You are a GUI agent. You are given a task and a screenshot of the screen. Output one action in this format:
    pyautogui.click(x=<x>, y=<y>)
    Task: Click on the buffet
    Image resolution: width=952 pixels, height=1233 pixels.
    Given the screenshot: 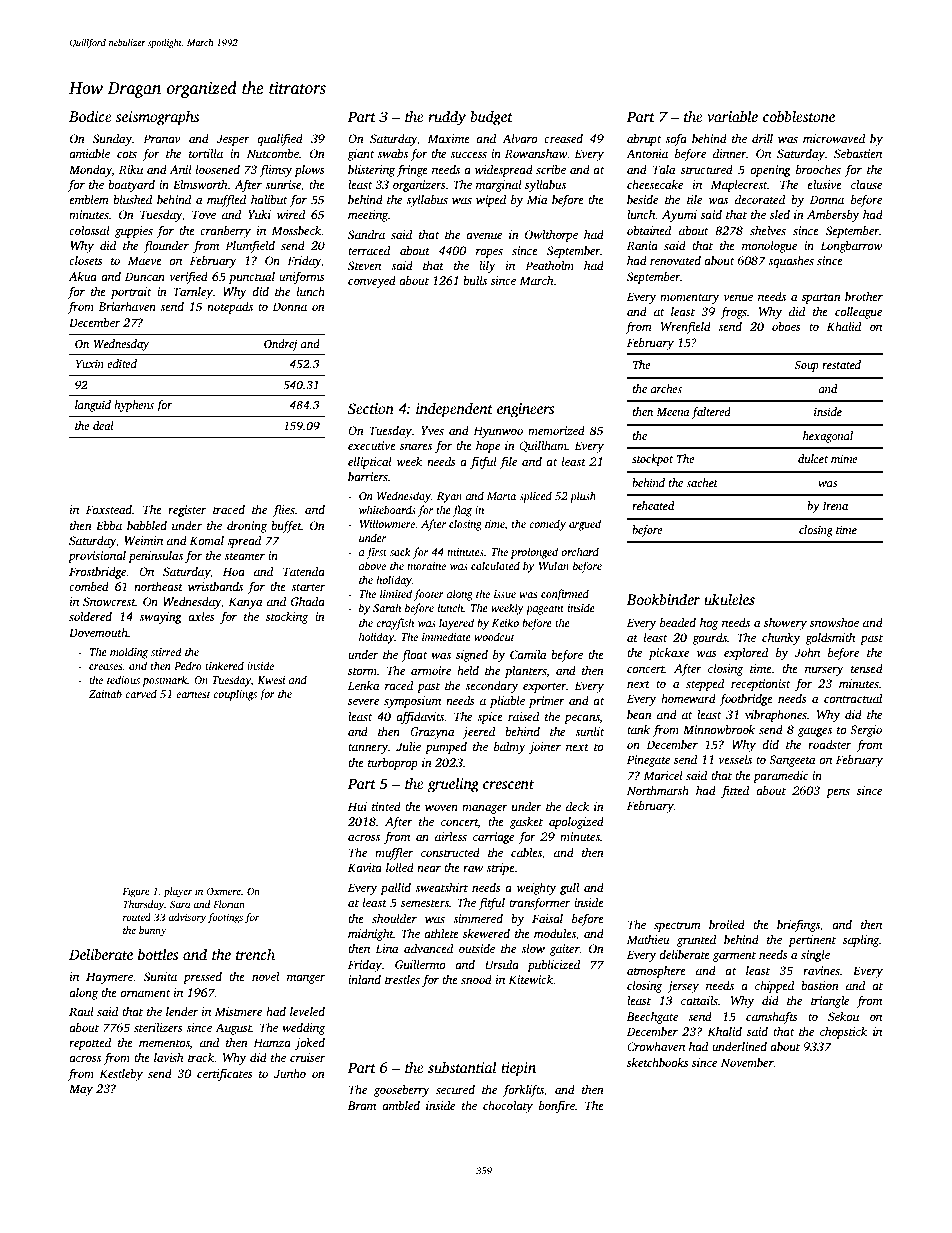 What is the action you would take?
    pyautogui.click(x=286, y=526)
